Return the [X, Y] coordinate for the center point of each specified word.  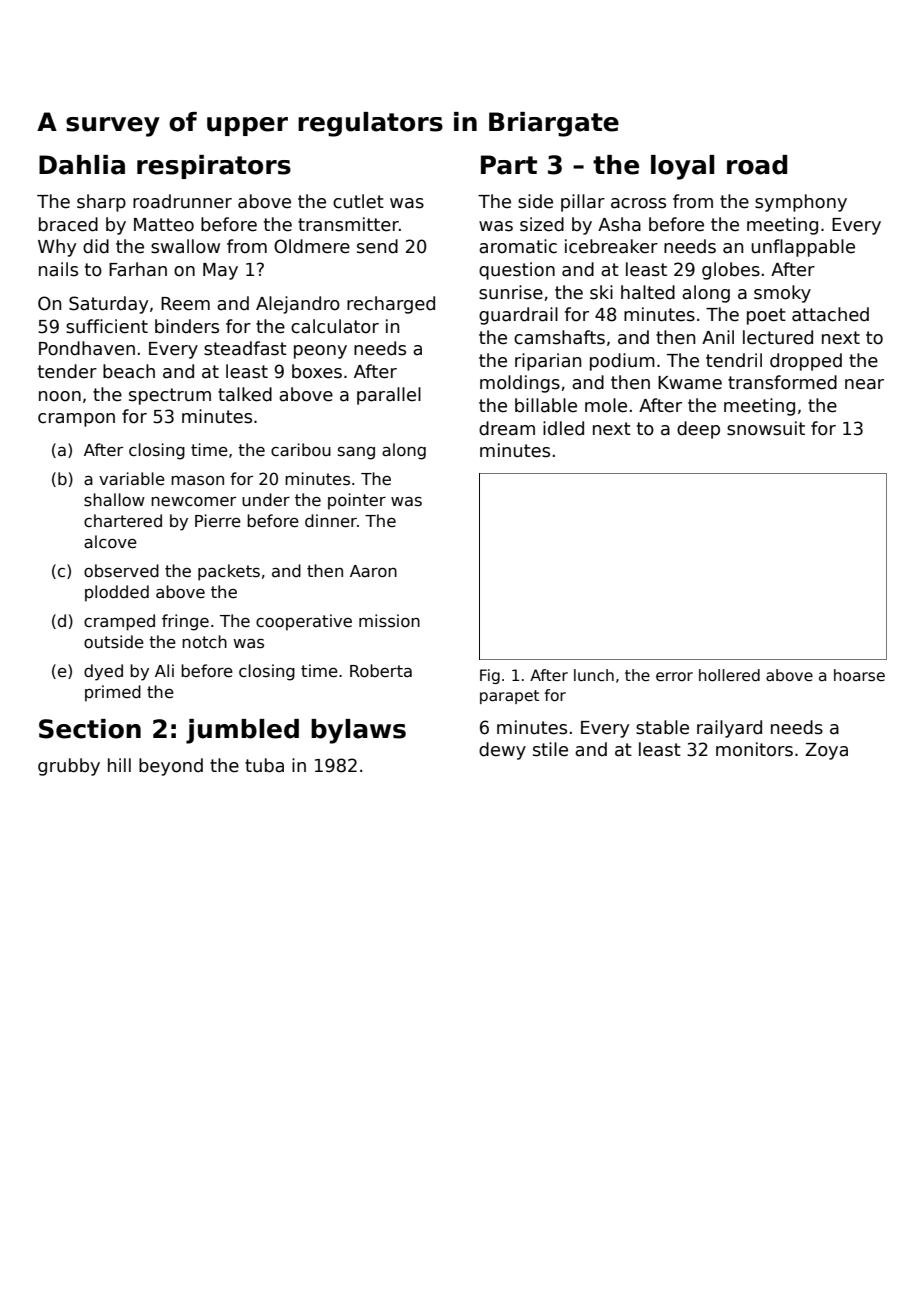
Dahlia [82, 165]
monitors [754, 749]
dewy [502, 751]
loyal [682, 167]
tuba [264, 765]
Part [509, 165]
